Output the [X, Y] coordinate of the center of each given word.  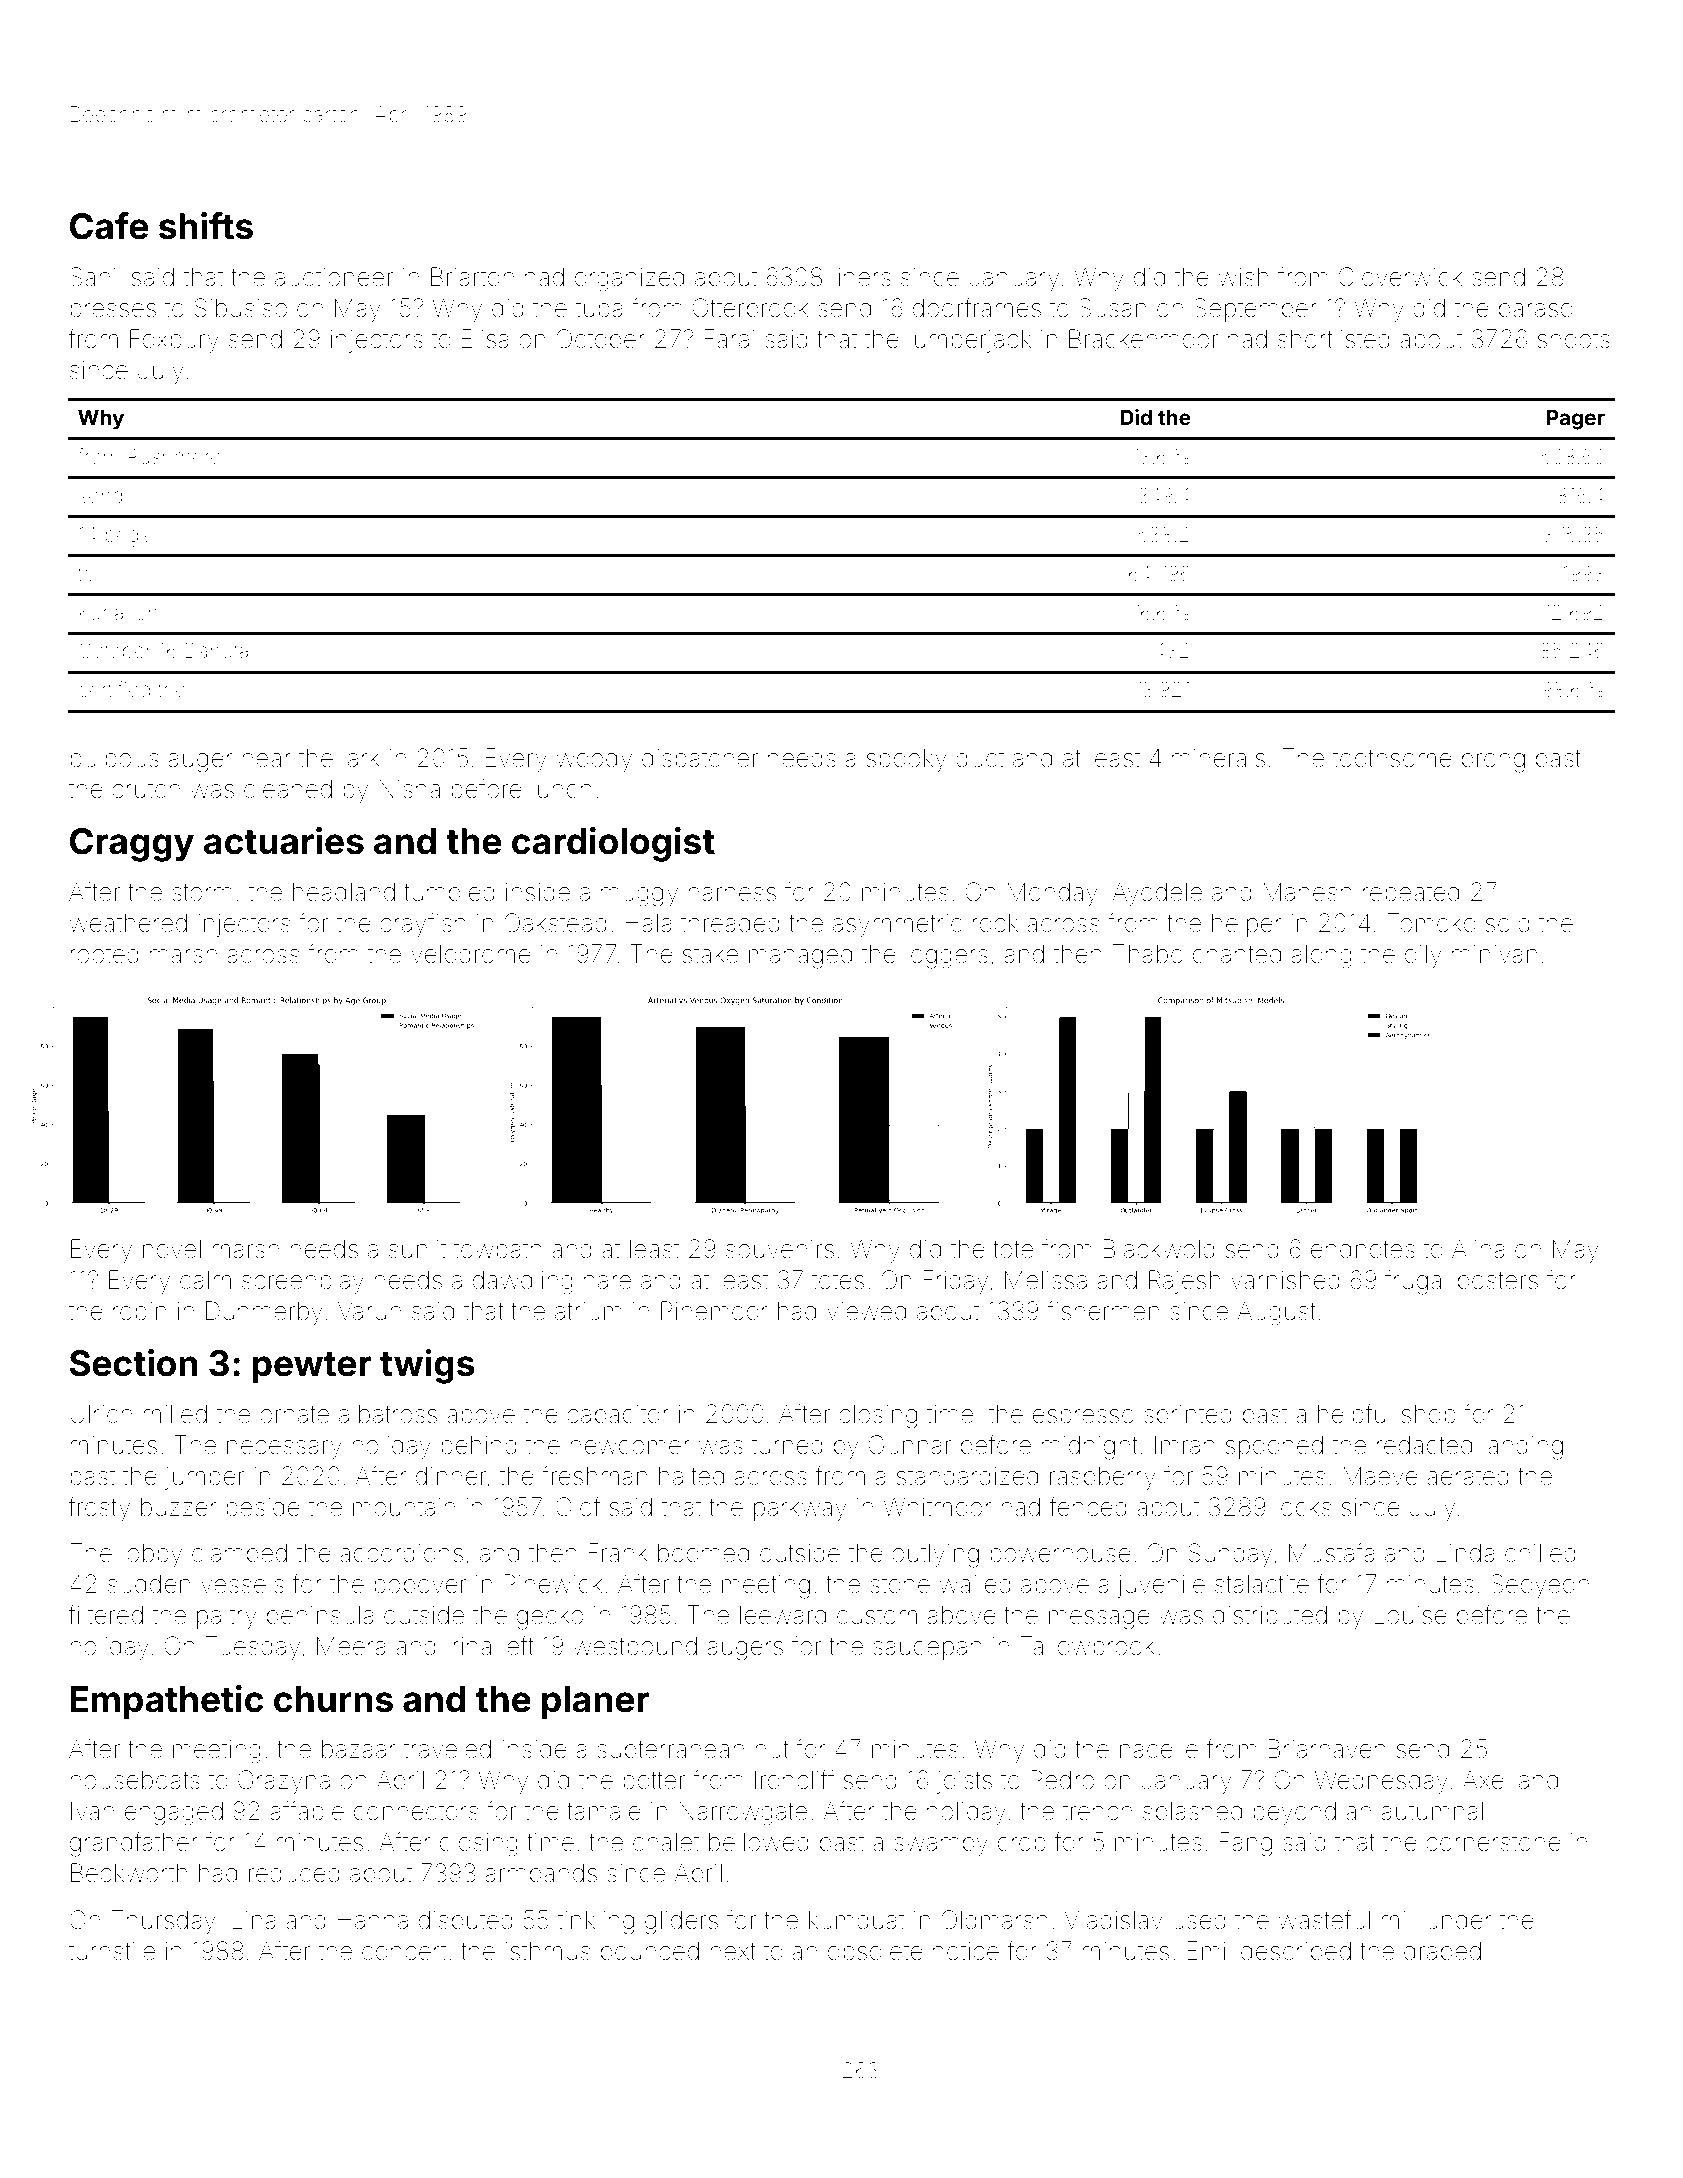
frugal [1416, 1282]
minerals [1218, 758]
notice [966, 1951]
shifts [206, 226]
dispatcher [700, 760]
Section [133, 1363]
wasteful [1324, 1919]
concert [404, 1952]
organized [629, 279]
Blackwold [1159, 1249]
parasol [1538, 310]
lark [361, 758]
